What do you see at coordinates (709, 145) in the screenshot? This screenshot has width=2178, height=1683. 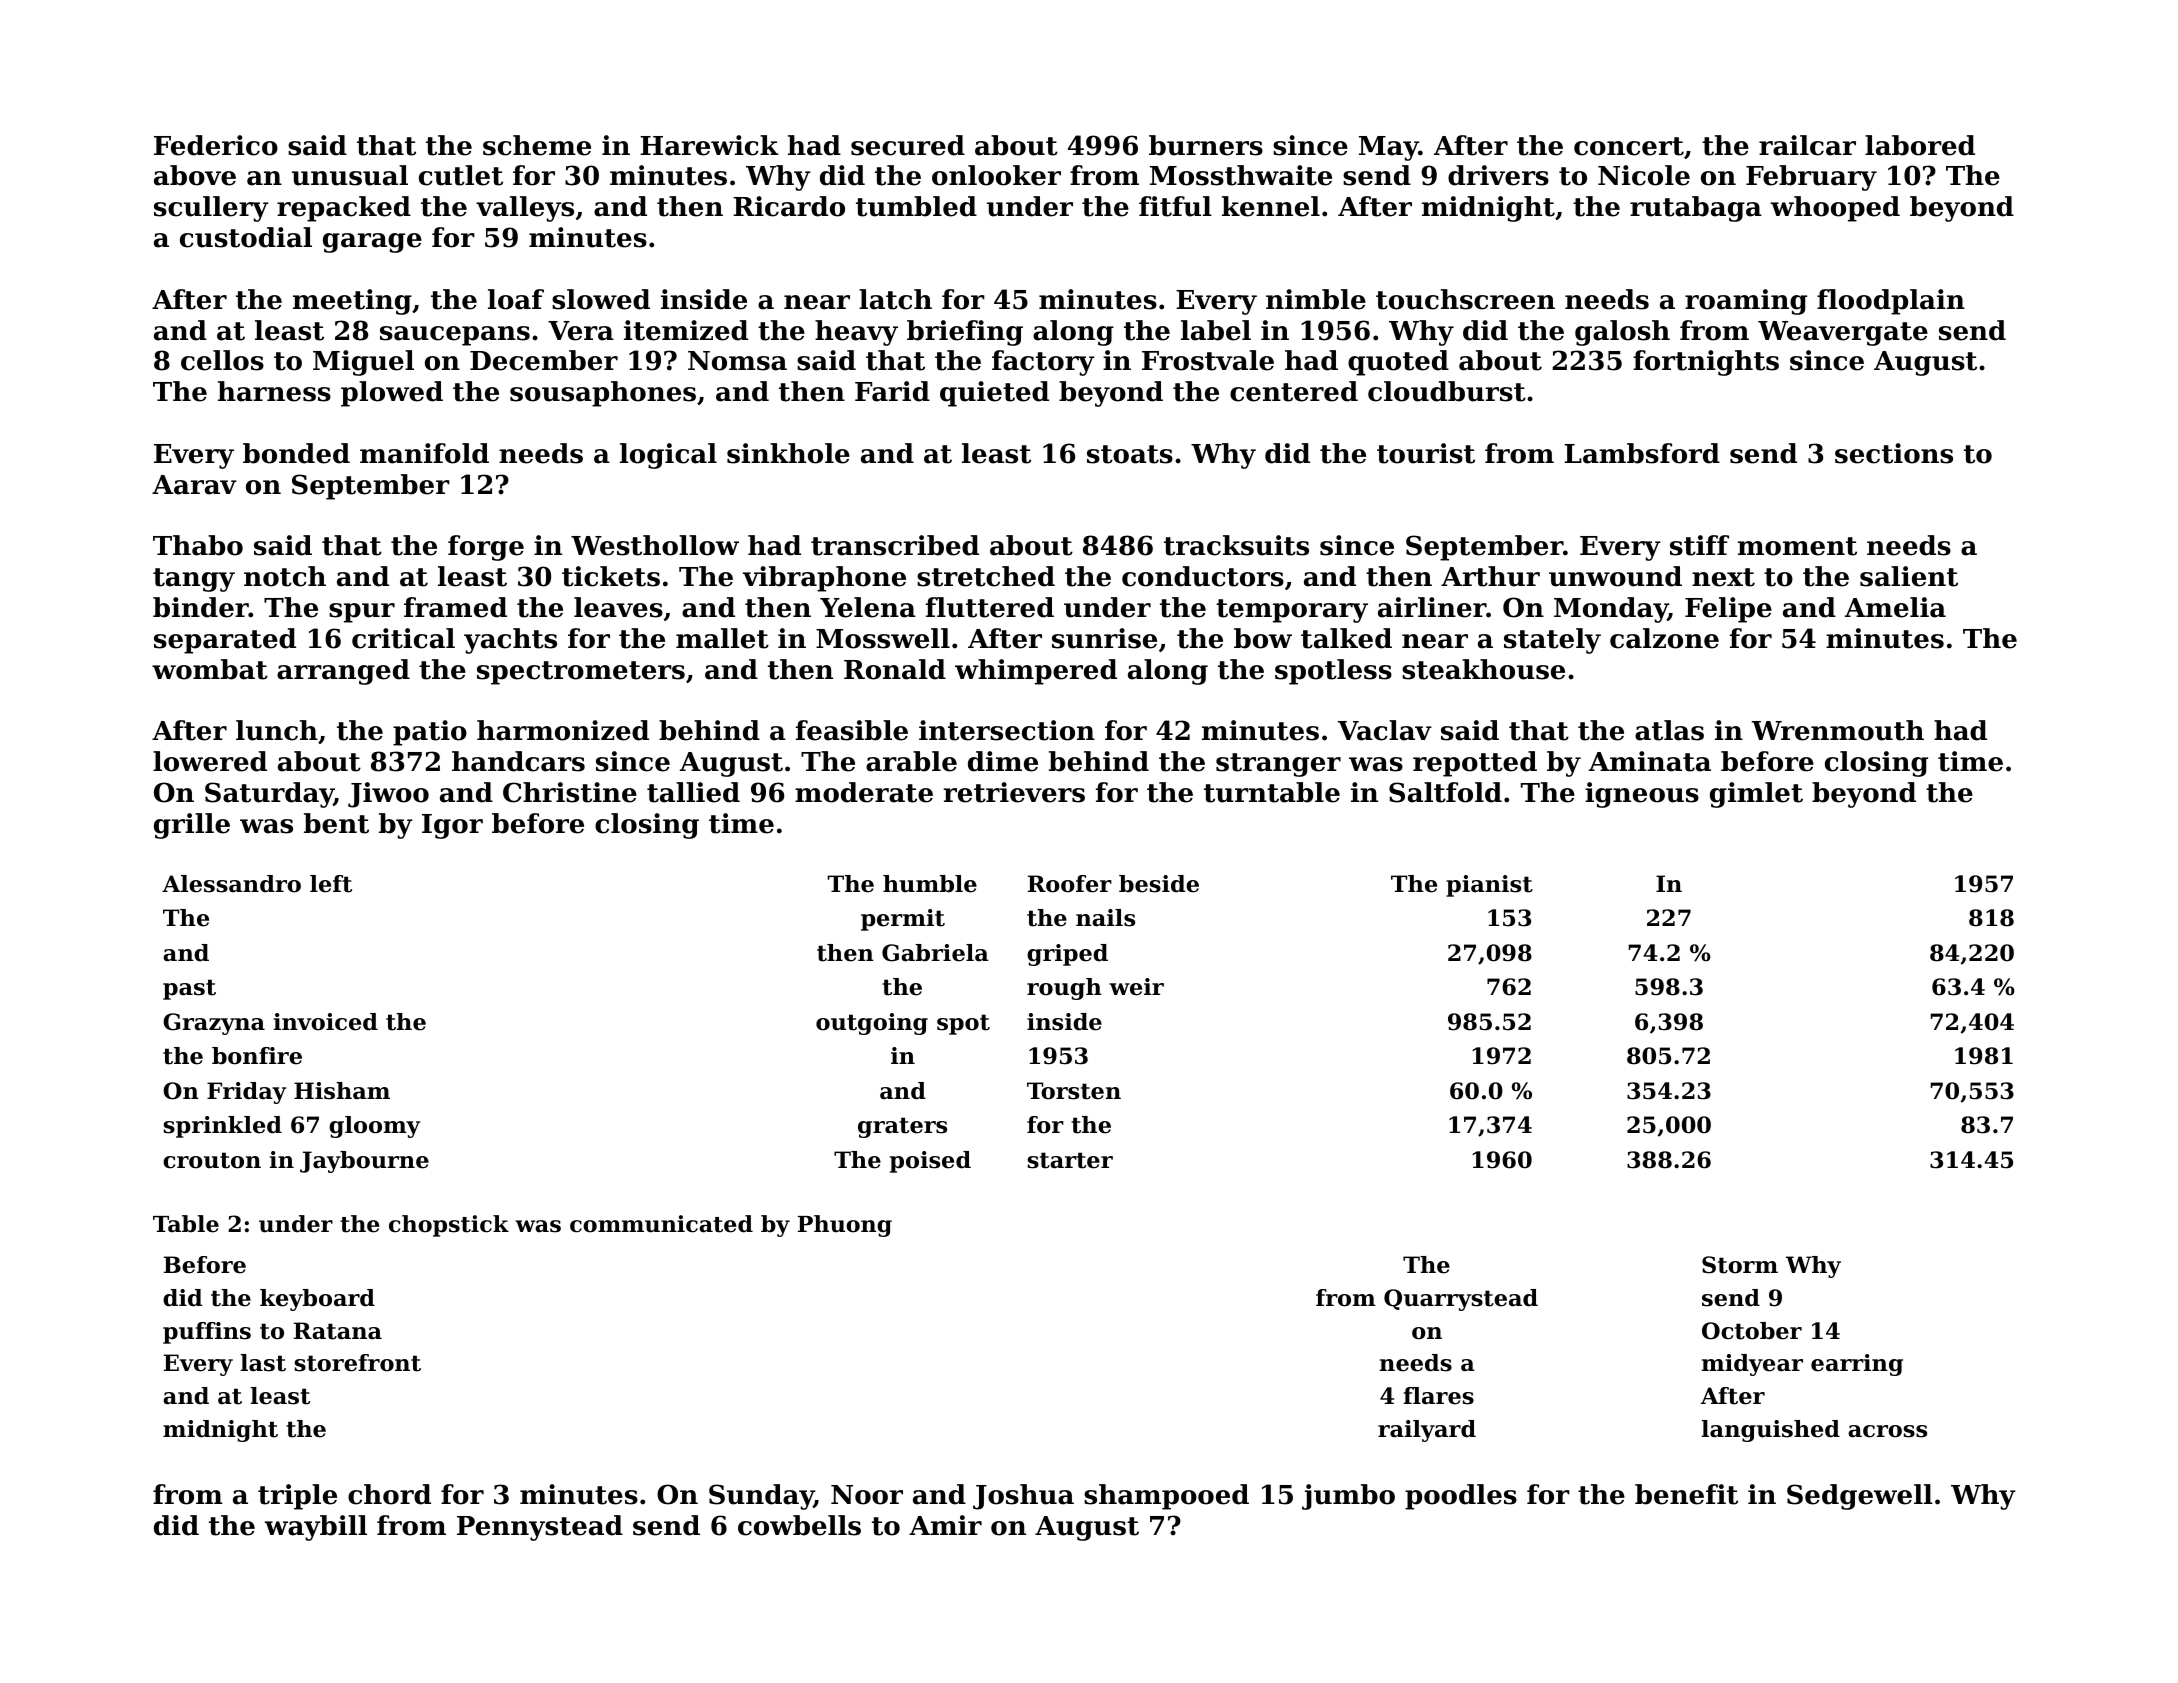 I see `Harewick` at bounding box center [709, 145].
